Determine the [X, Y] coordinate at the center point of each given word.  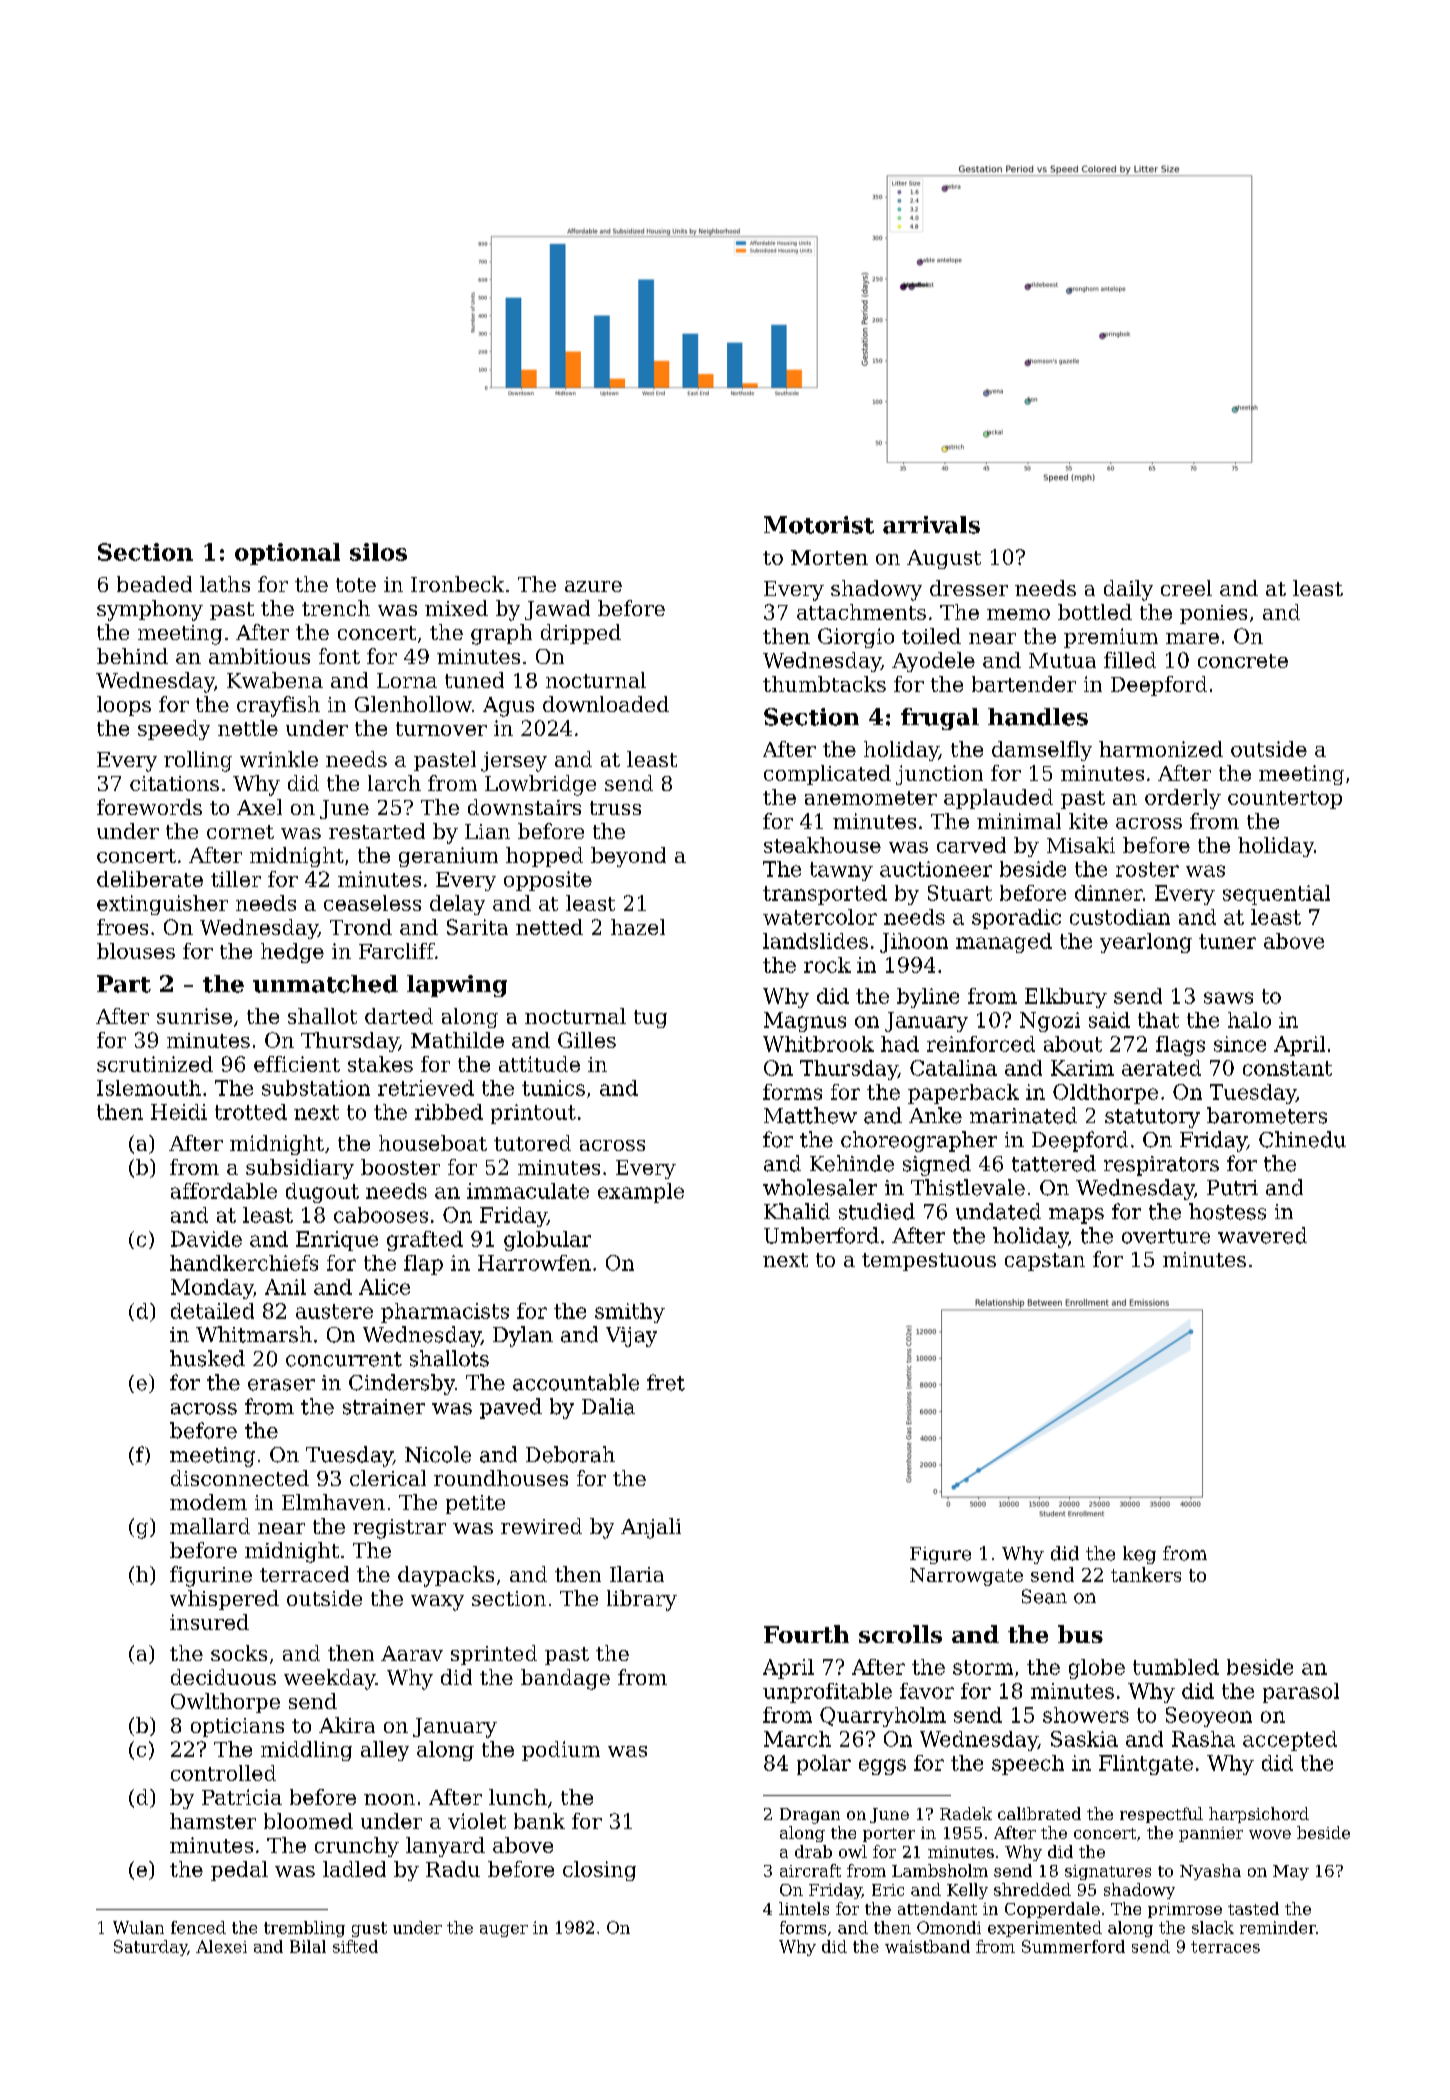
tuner [1227, 941]
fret [666, 1382]
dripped [581, 634]
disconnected [240, 1478]
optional [287, 554]
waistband [927, 1946]
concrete [1243, 661]
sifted [355, 1946]
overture [1166, 1236]
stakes [380, 1064]
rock [827, 965]
